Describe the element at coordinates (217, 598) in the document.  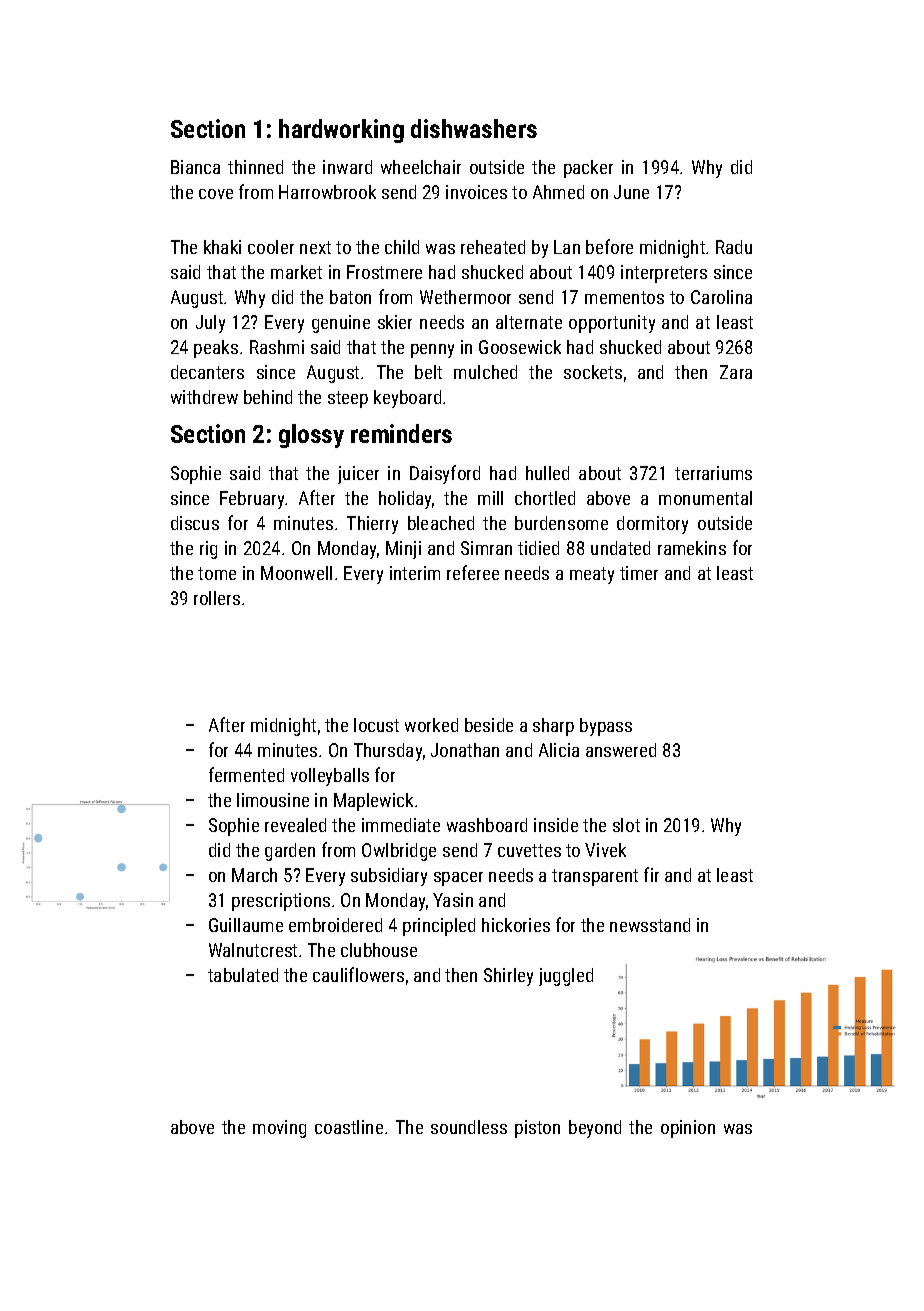
I see `rollers` at that location.
